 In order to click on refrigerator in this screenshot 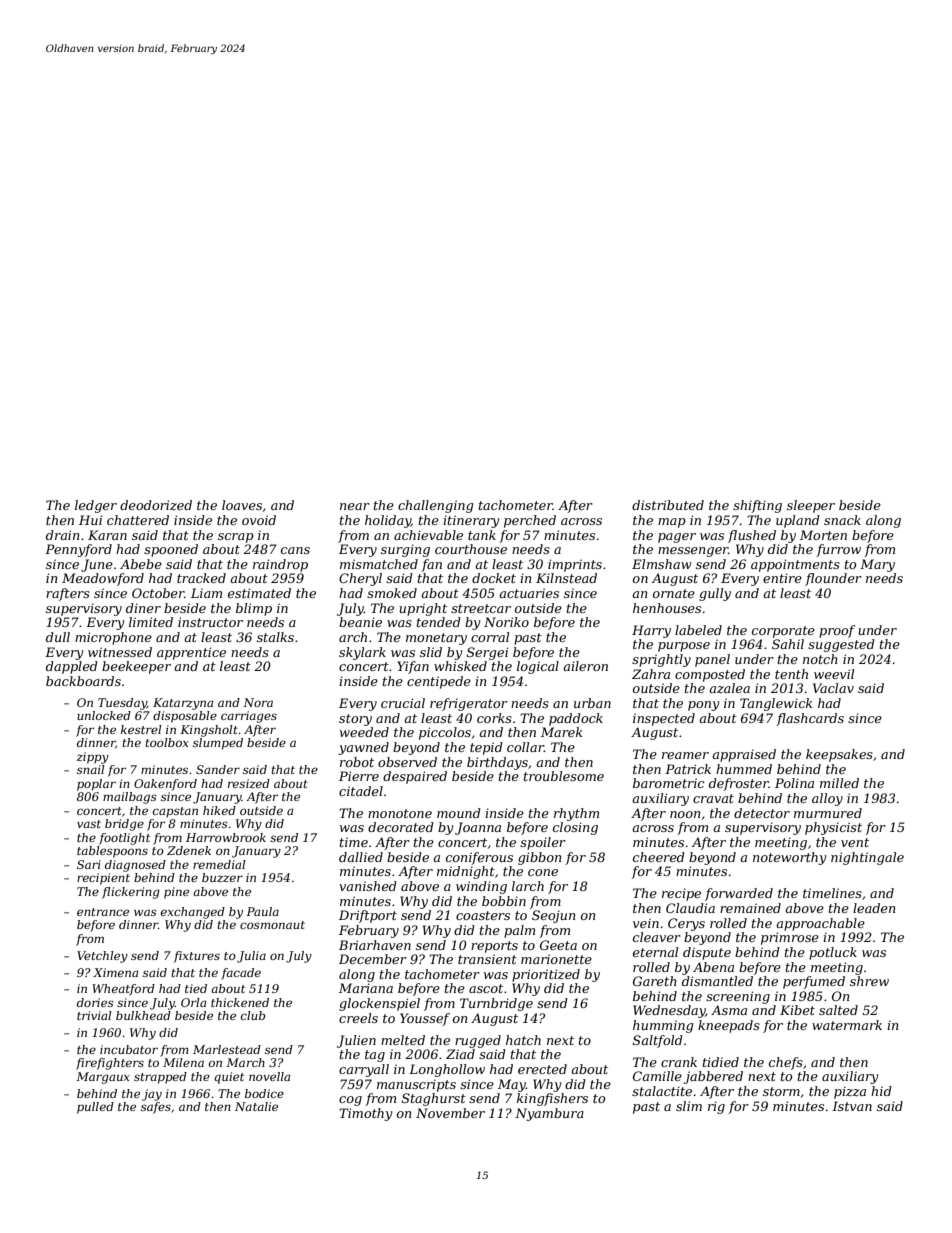, I will do `click(469, 704)`.
